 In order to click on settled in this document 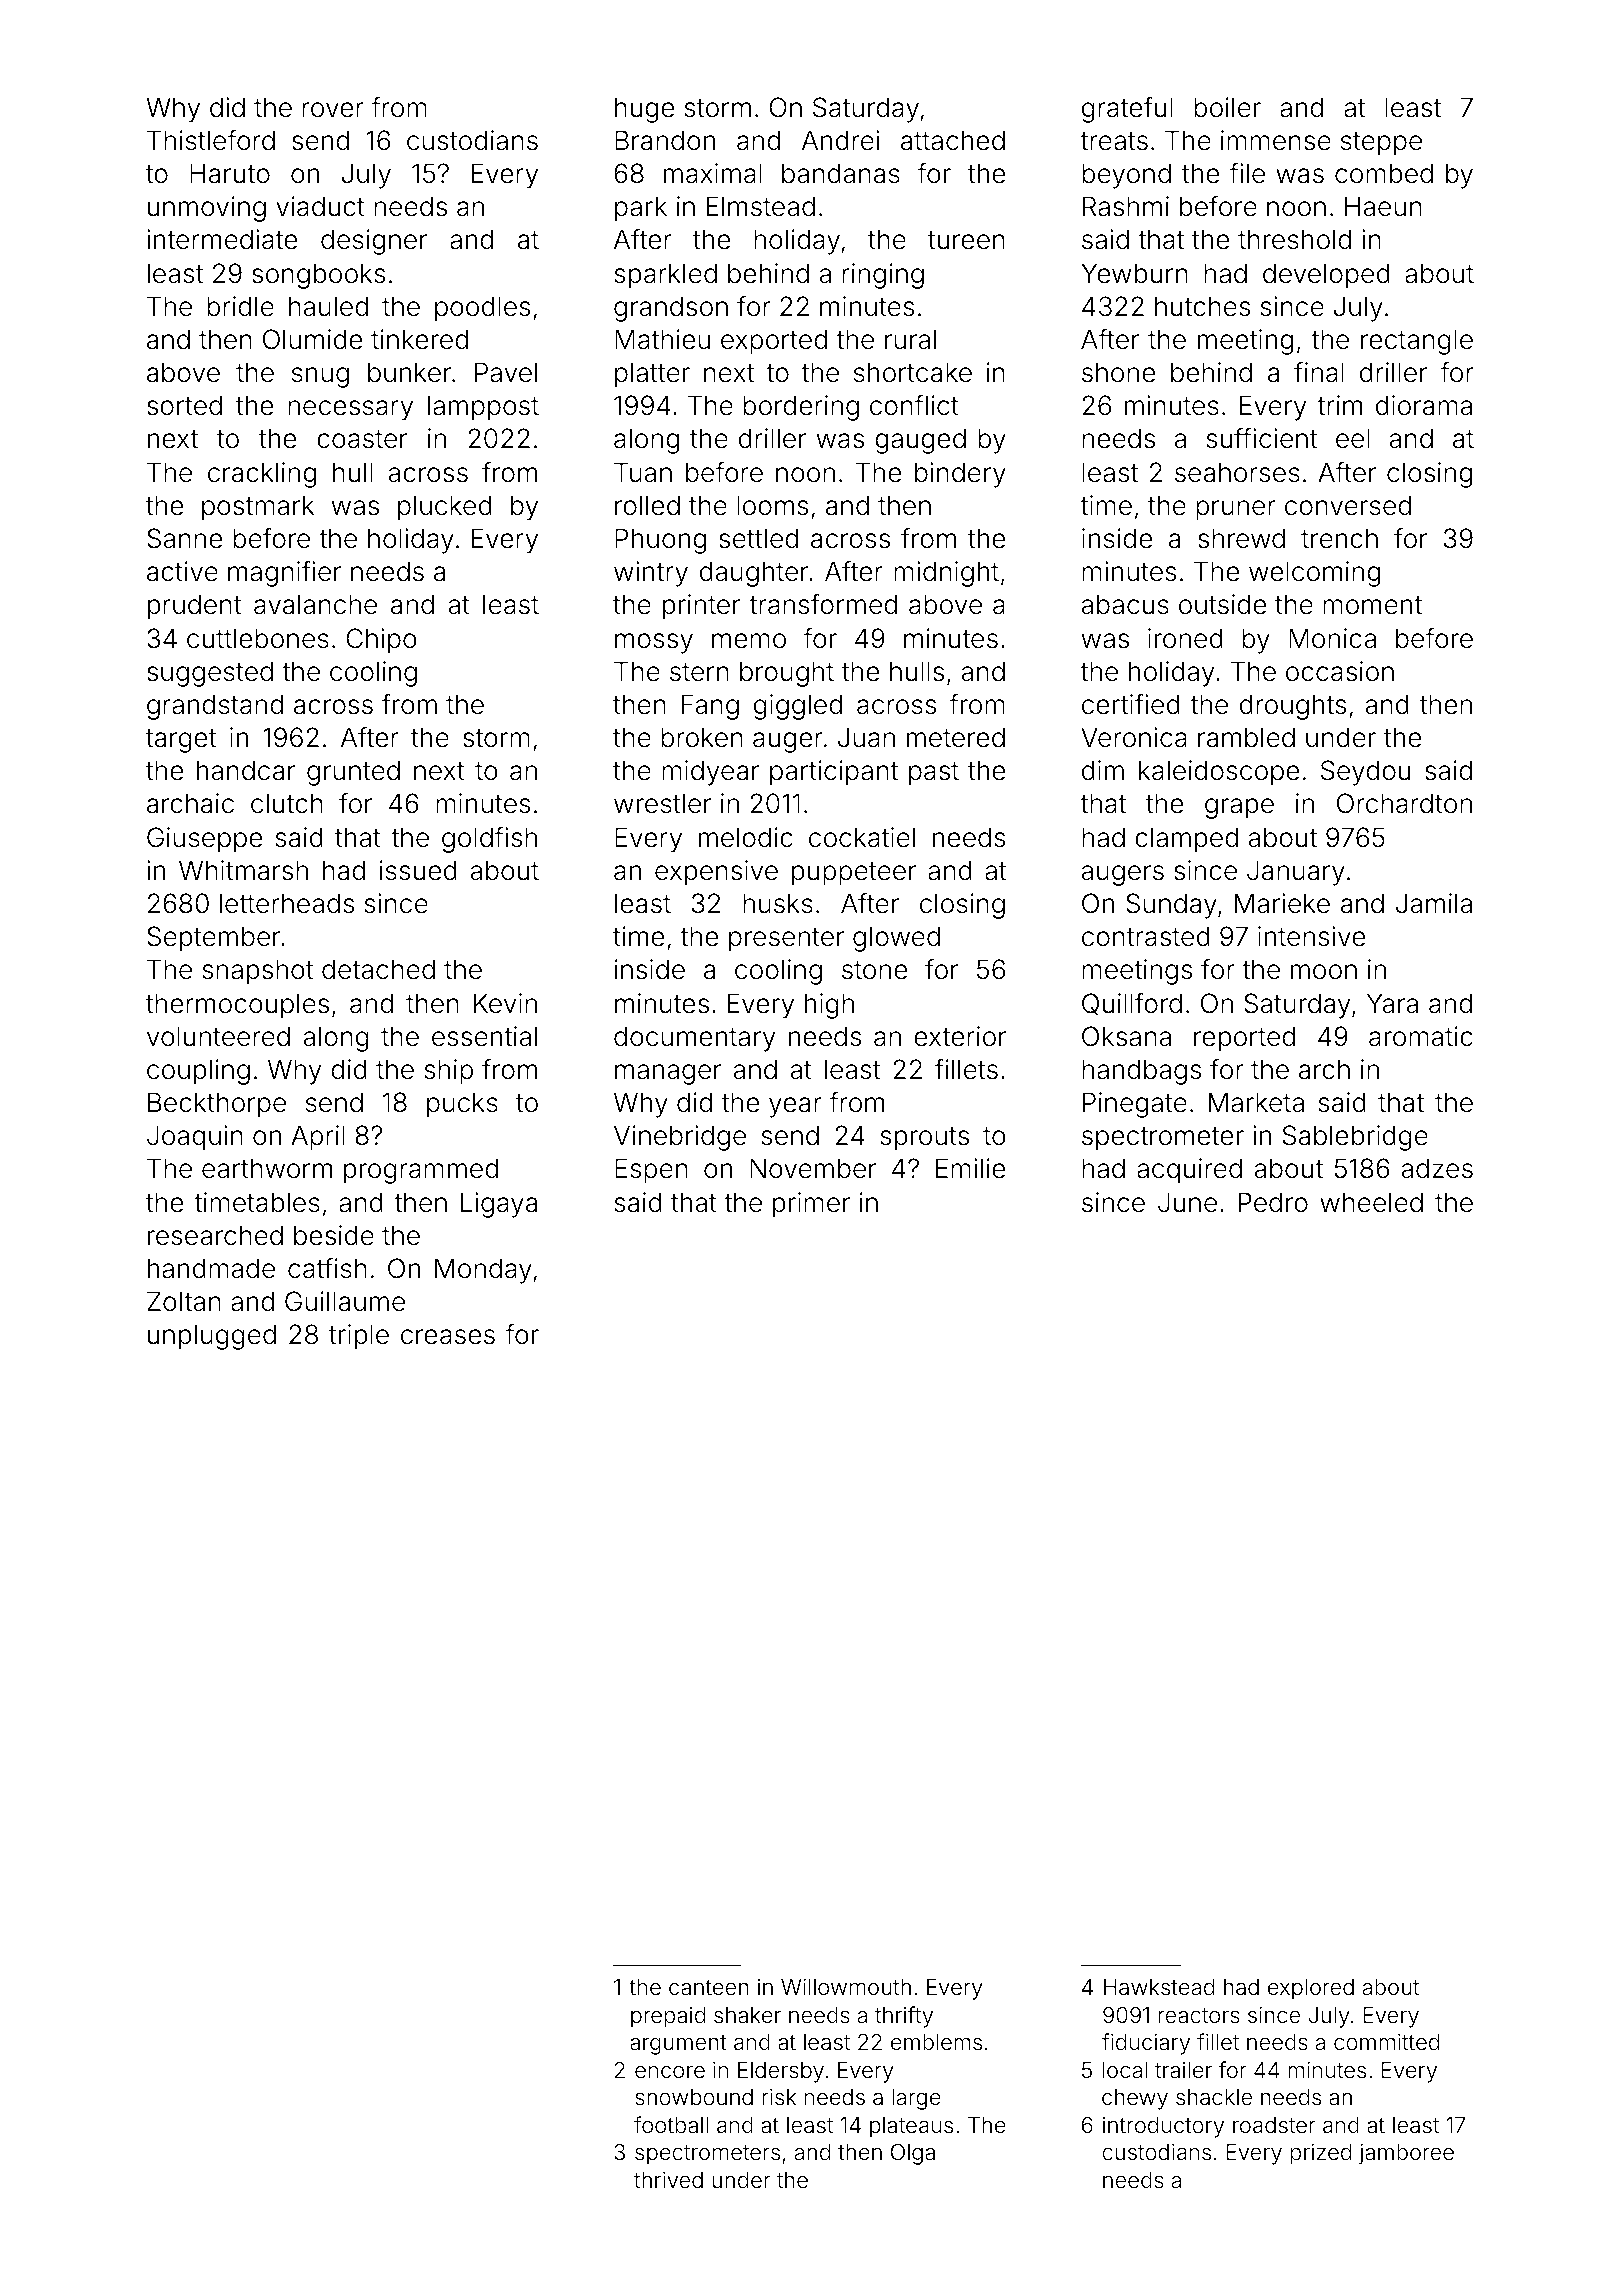, I will do `click(758, 538)`.
